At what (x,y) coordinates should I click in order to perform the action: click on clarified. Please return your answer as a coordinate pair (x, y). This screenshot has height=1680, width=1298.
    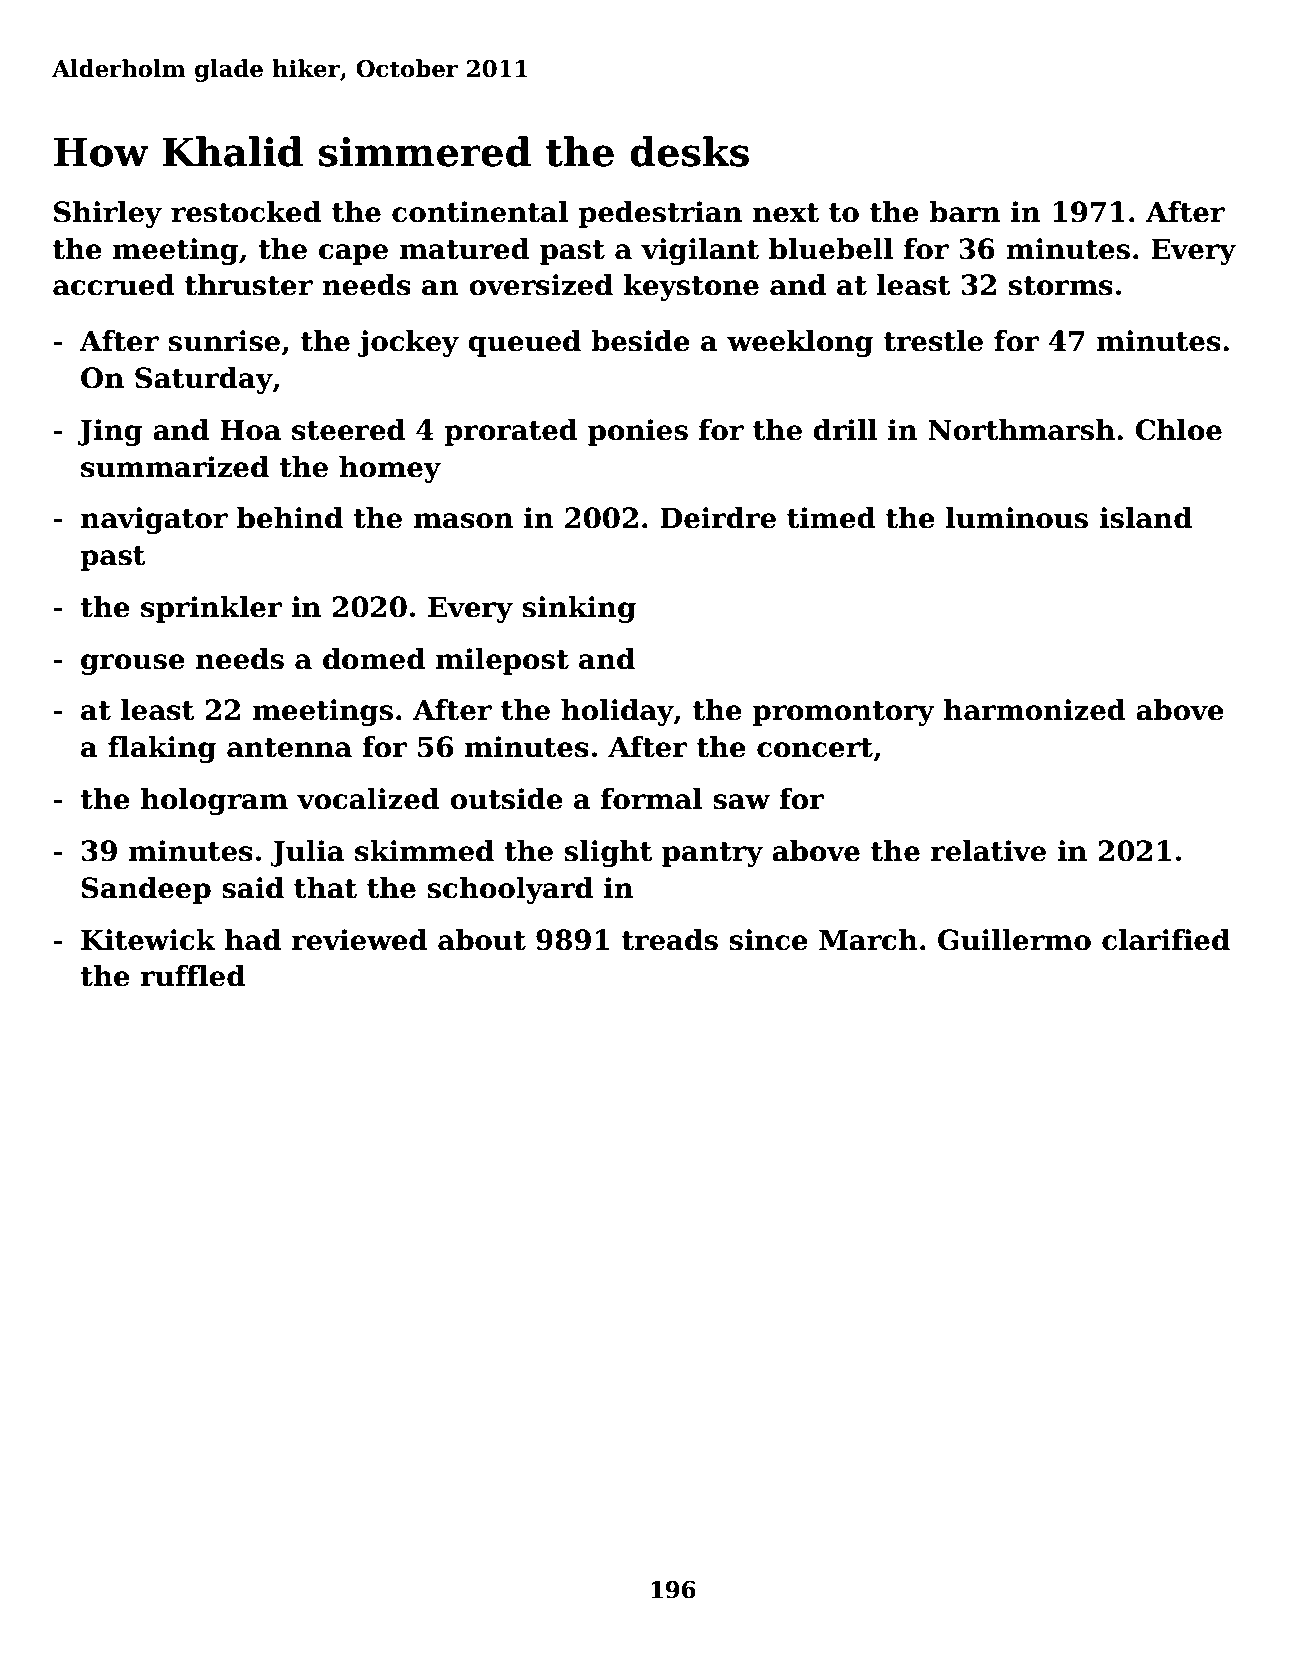
    Looking at the image, I should click on (1166, 940).
